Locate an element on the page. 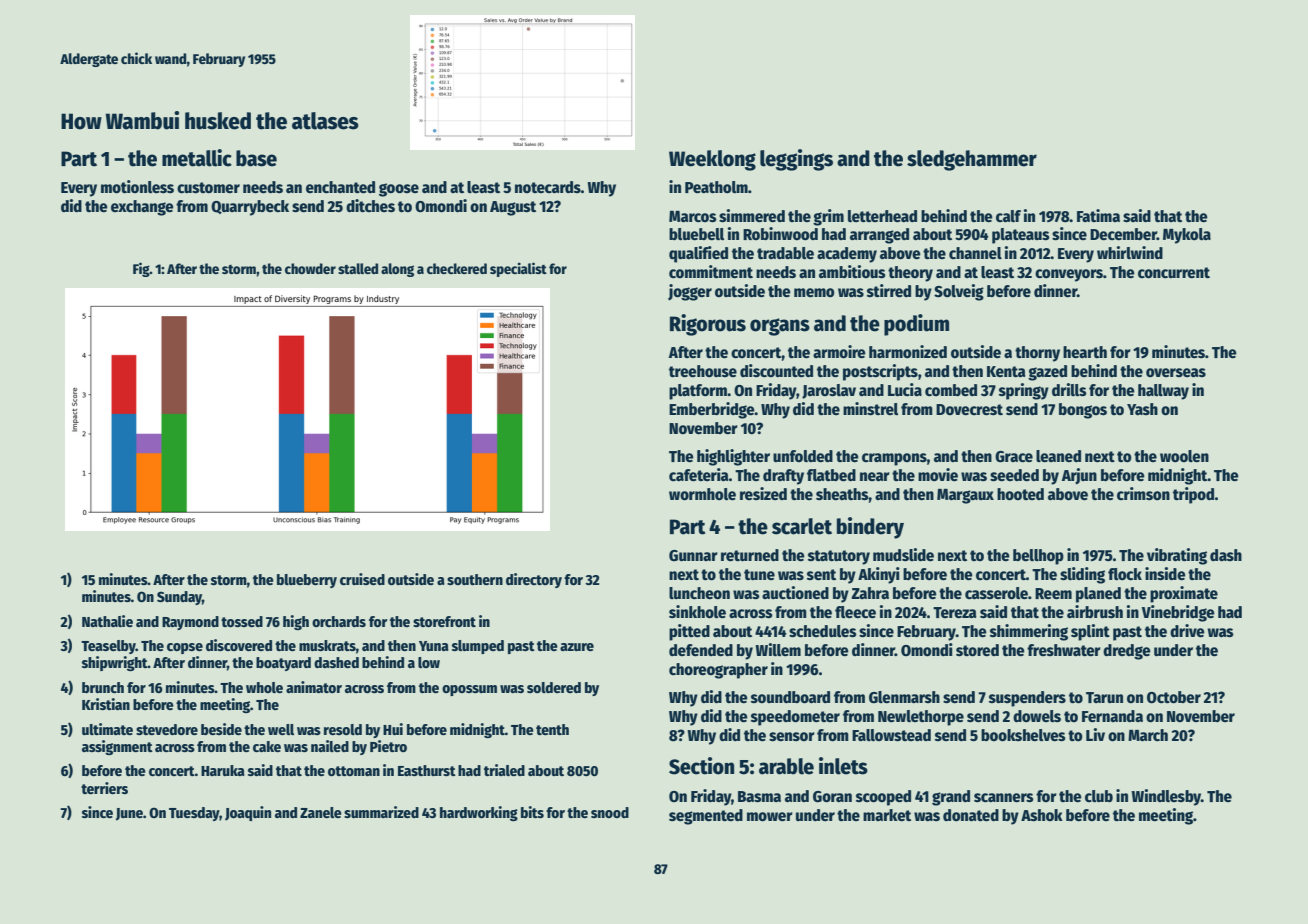  discounted is located at coordinates (776, 371).
